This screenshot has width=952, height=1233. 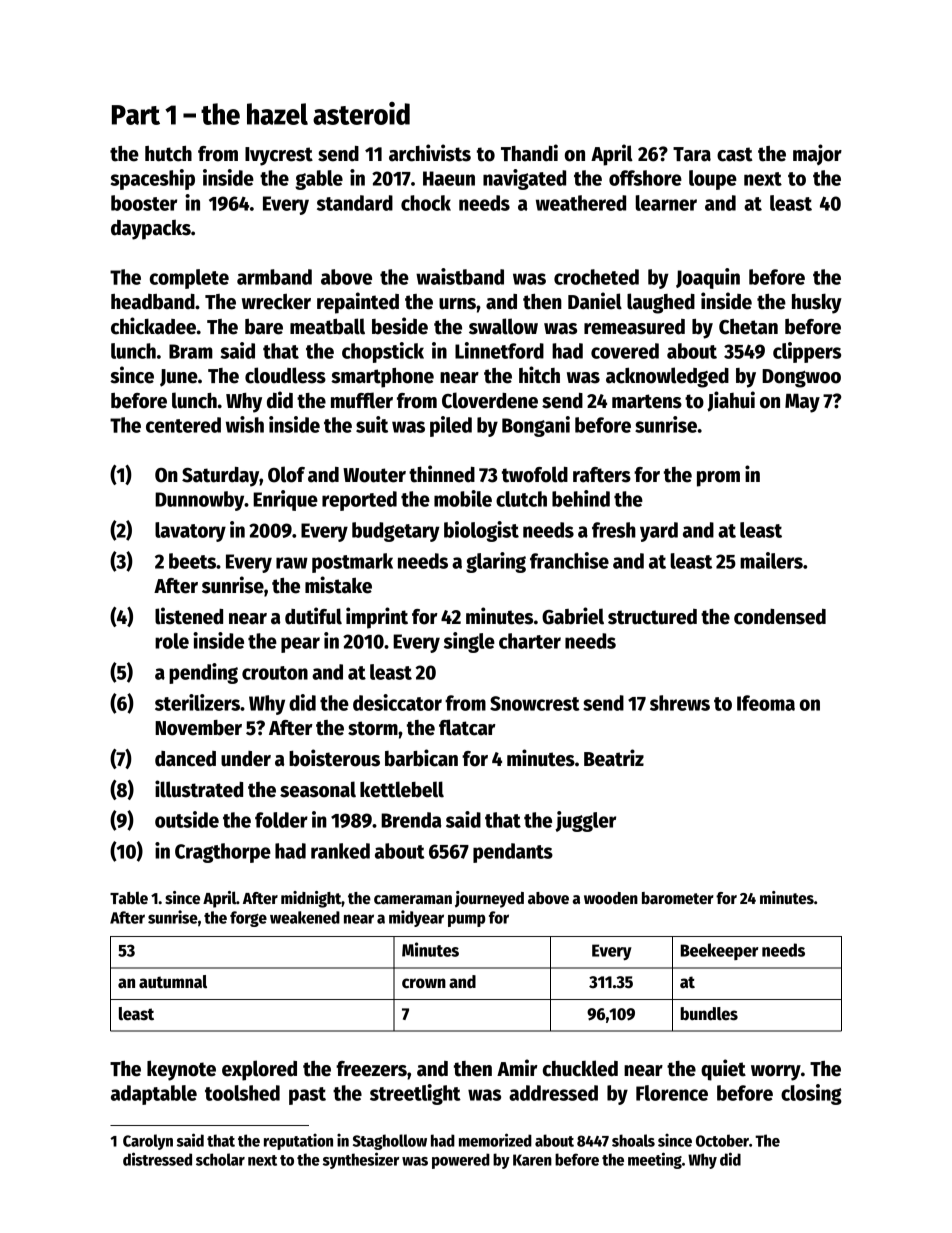 I want to click on Dunnowby, so click(x=200, y=501).
